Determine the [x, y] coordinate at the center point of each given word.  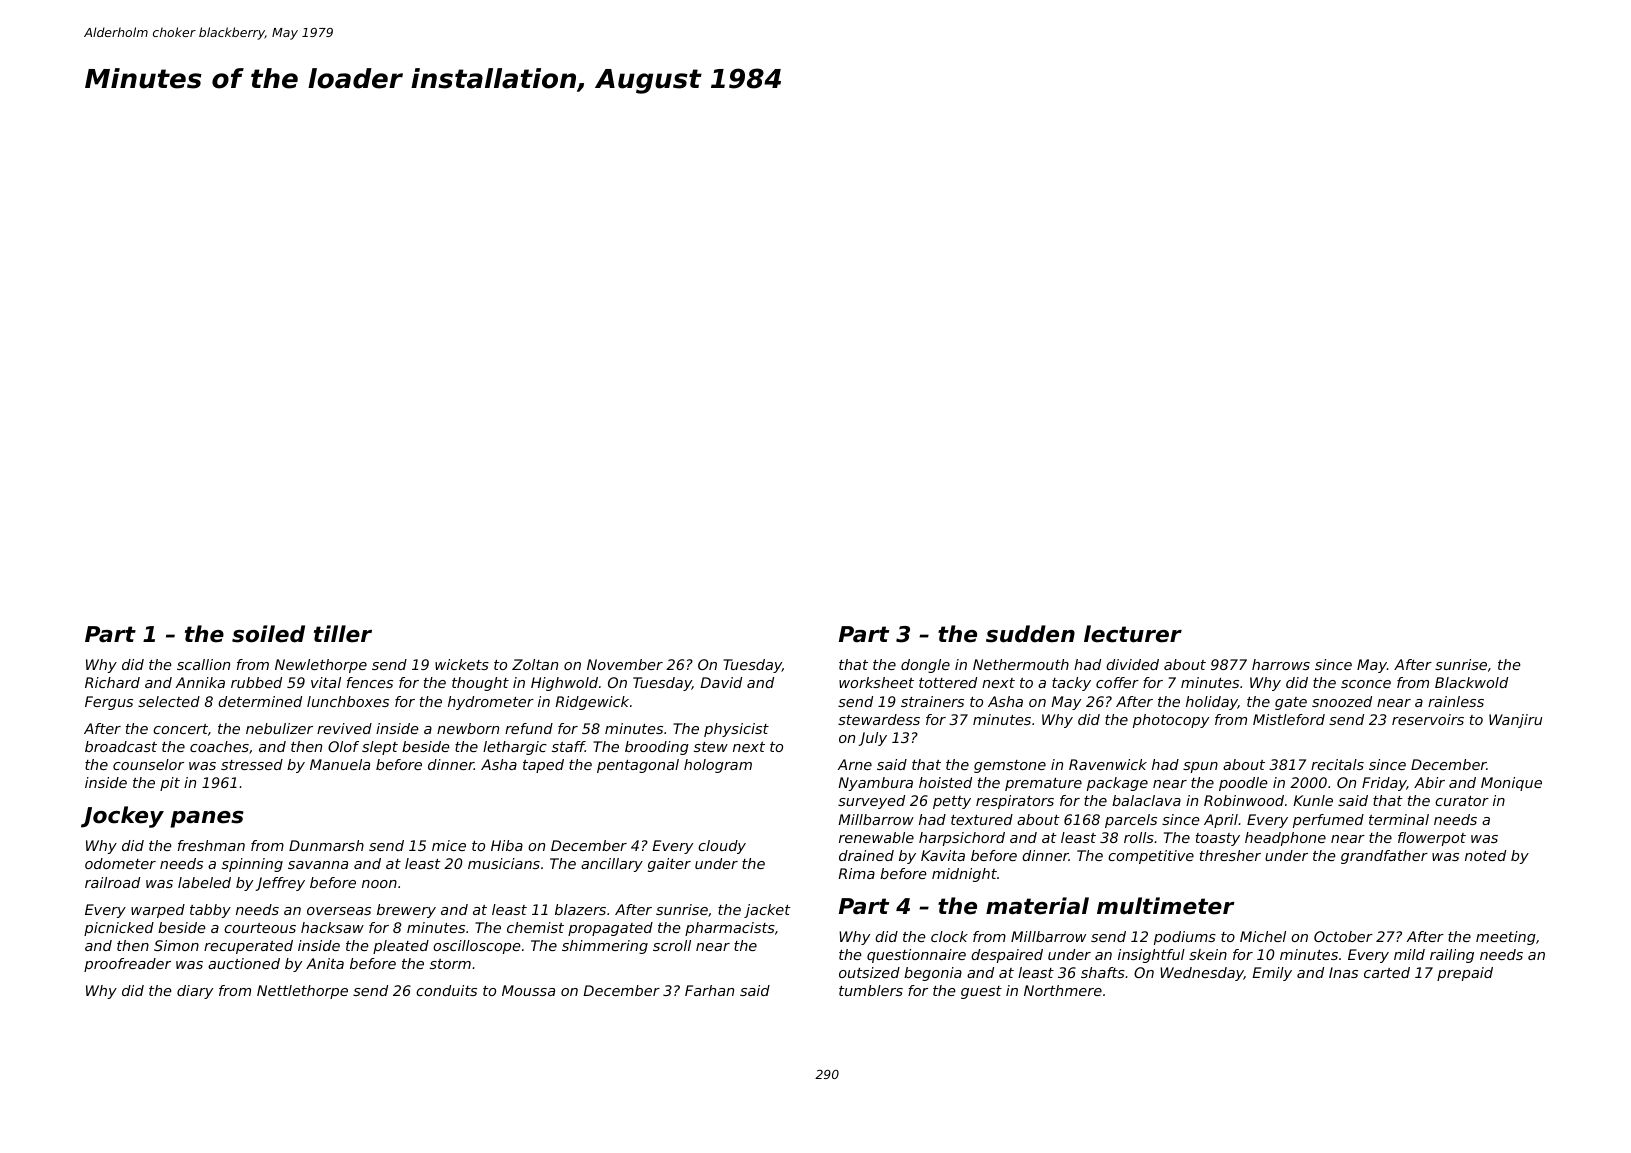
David [721, 682]
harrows [1281, 664]
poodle [1243, 784]
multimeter [1166, 906]
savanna [318, 865]
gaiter [669, 865]
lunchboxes [348, 701]
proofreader [127, 965]
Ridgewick [592, 703]
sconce [1366, 684]
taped [543, 766]
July [872, 739]
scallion [203, 664]
